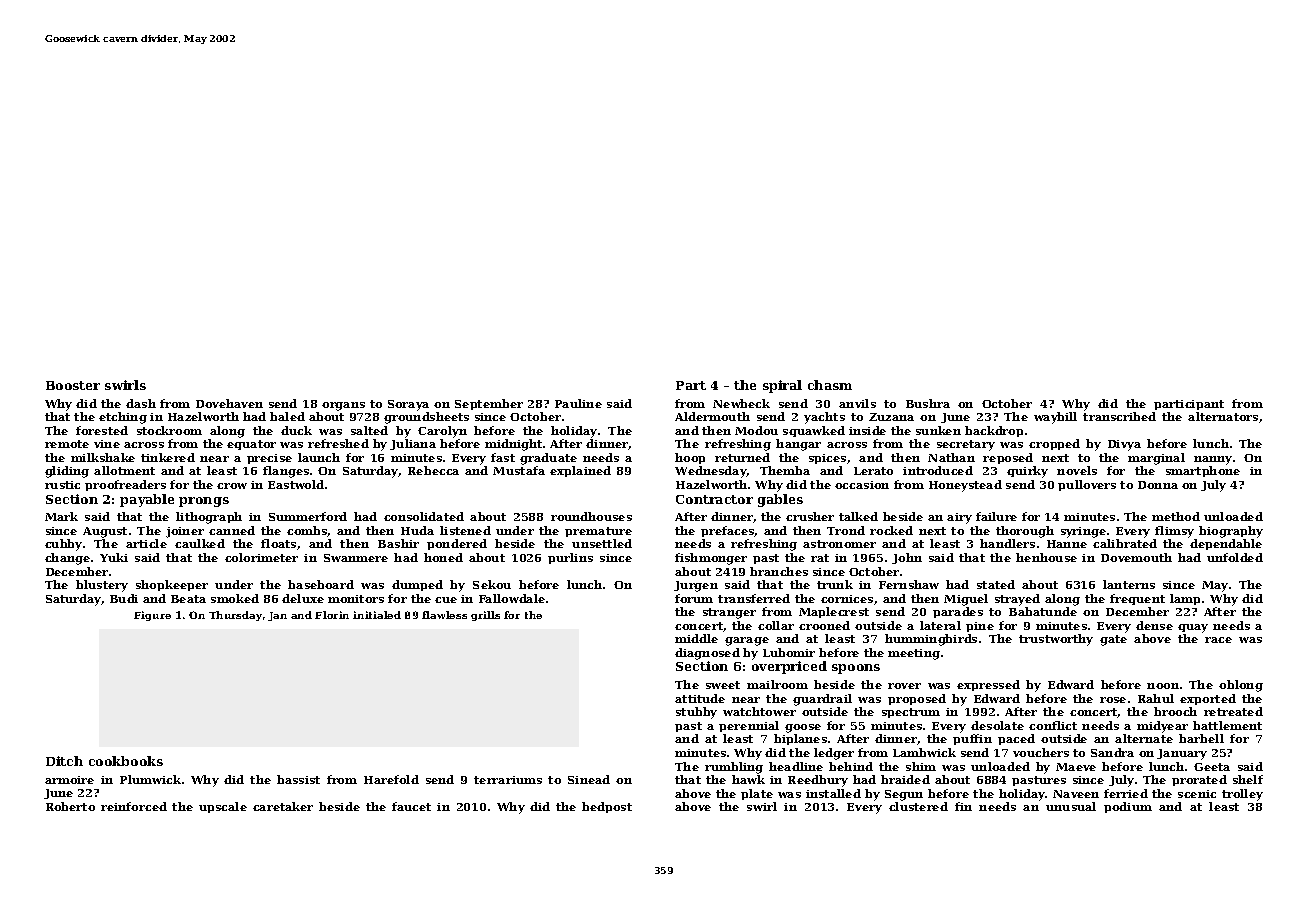 This document has width=1308, height=924. Describe the element at coordinates (800, 739) in the document. I see `biplanes` at that location.
